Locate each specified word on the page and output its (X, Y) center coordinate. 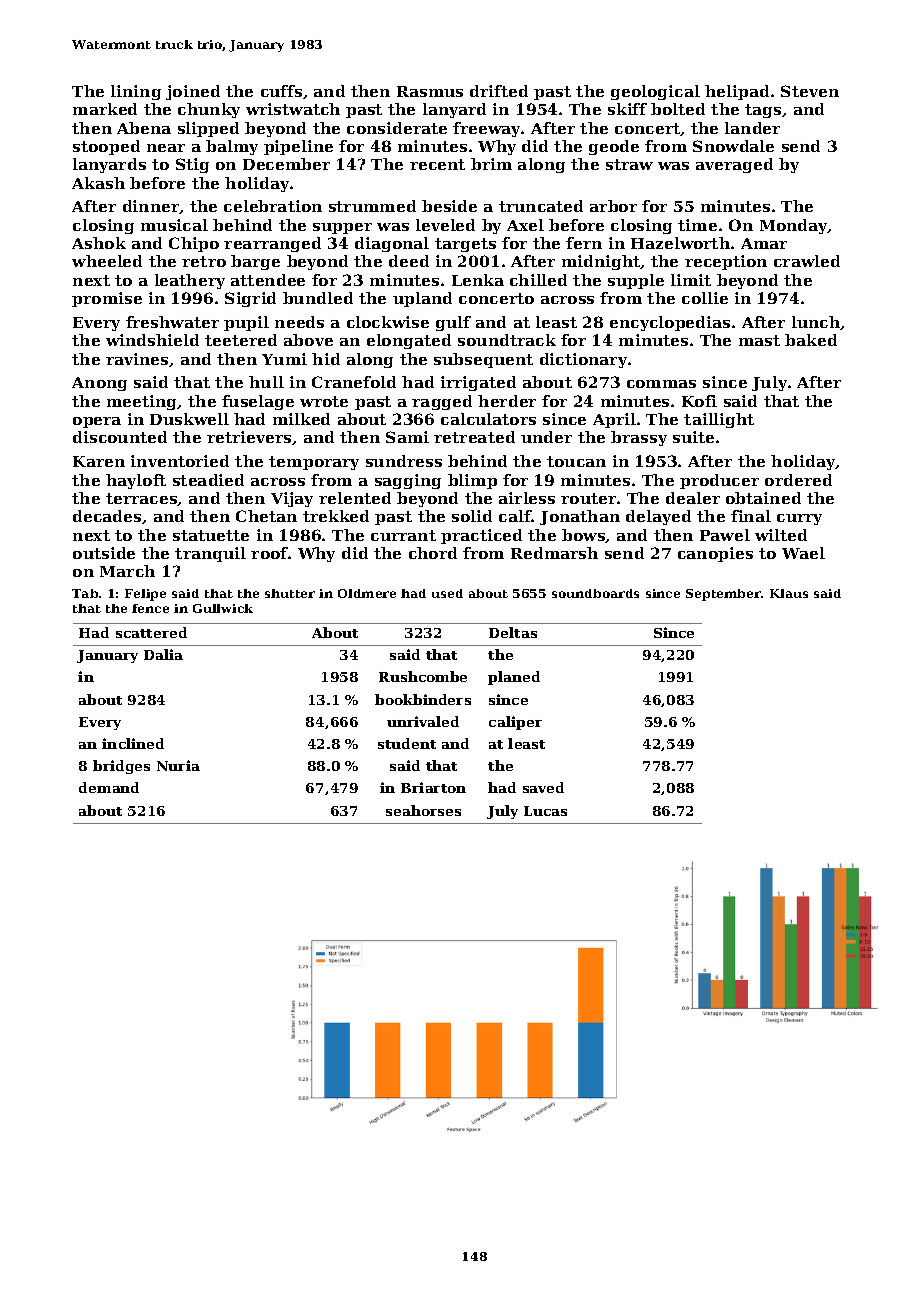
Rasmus (430, 91)
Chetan (266, 516)
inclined (133, 743)
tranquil (210, 554)
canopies (715, 554)
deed (409, 261)
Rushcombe (423, 676)
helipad (737, 92)
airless (527, 498)
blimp (472, 481)
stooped (106, 147)
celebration (273, 206)
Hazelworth (680, 243)
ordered (798, 480)
